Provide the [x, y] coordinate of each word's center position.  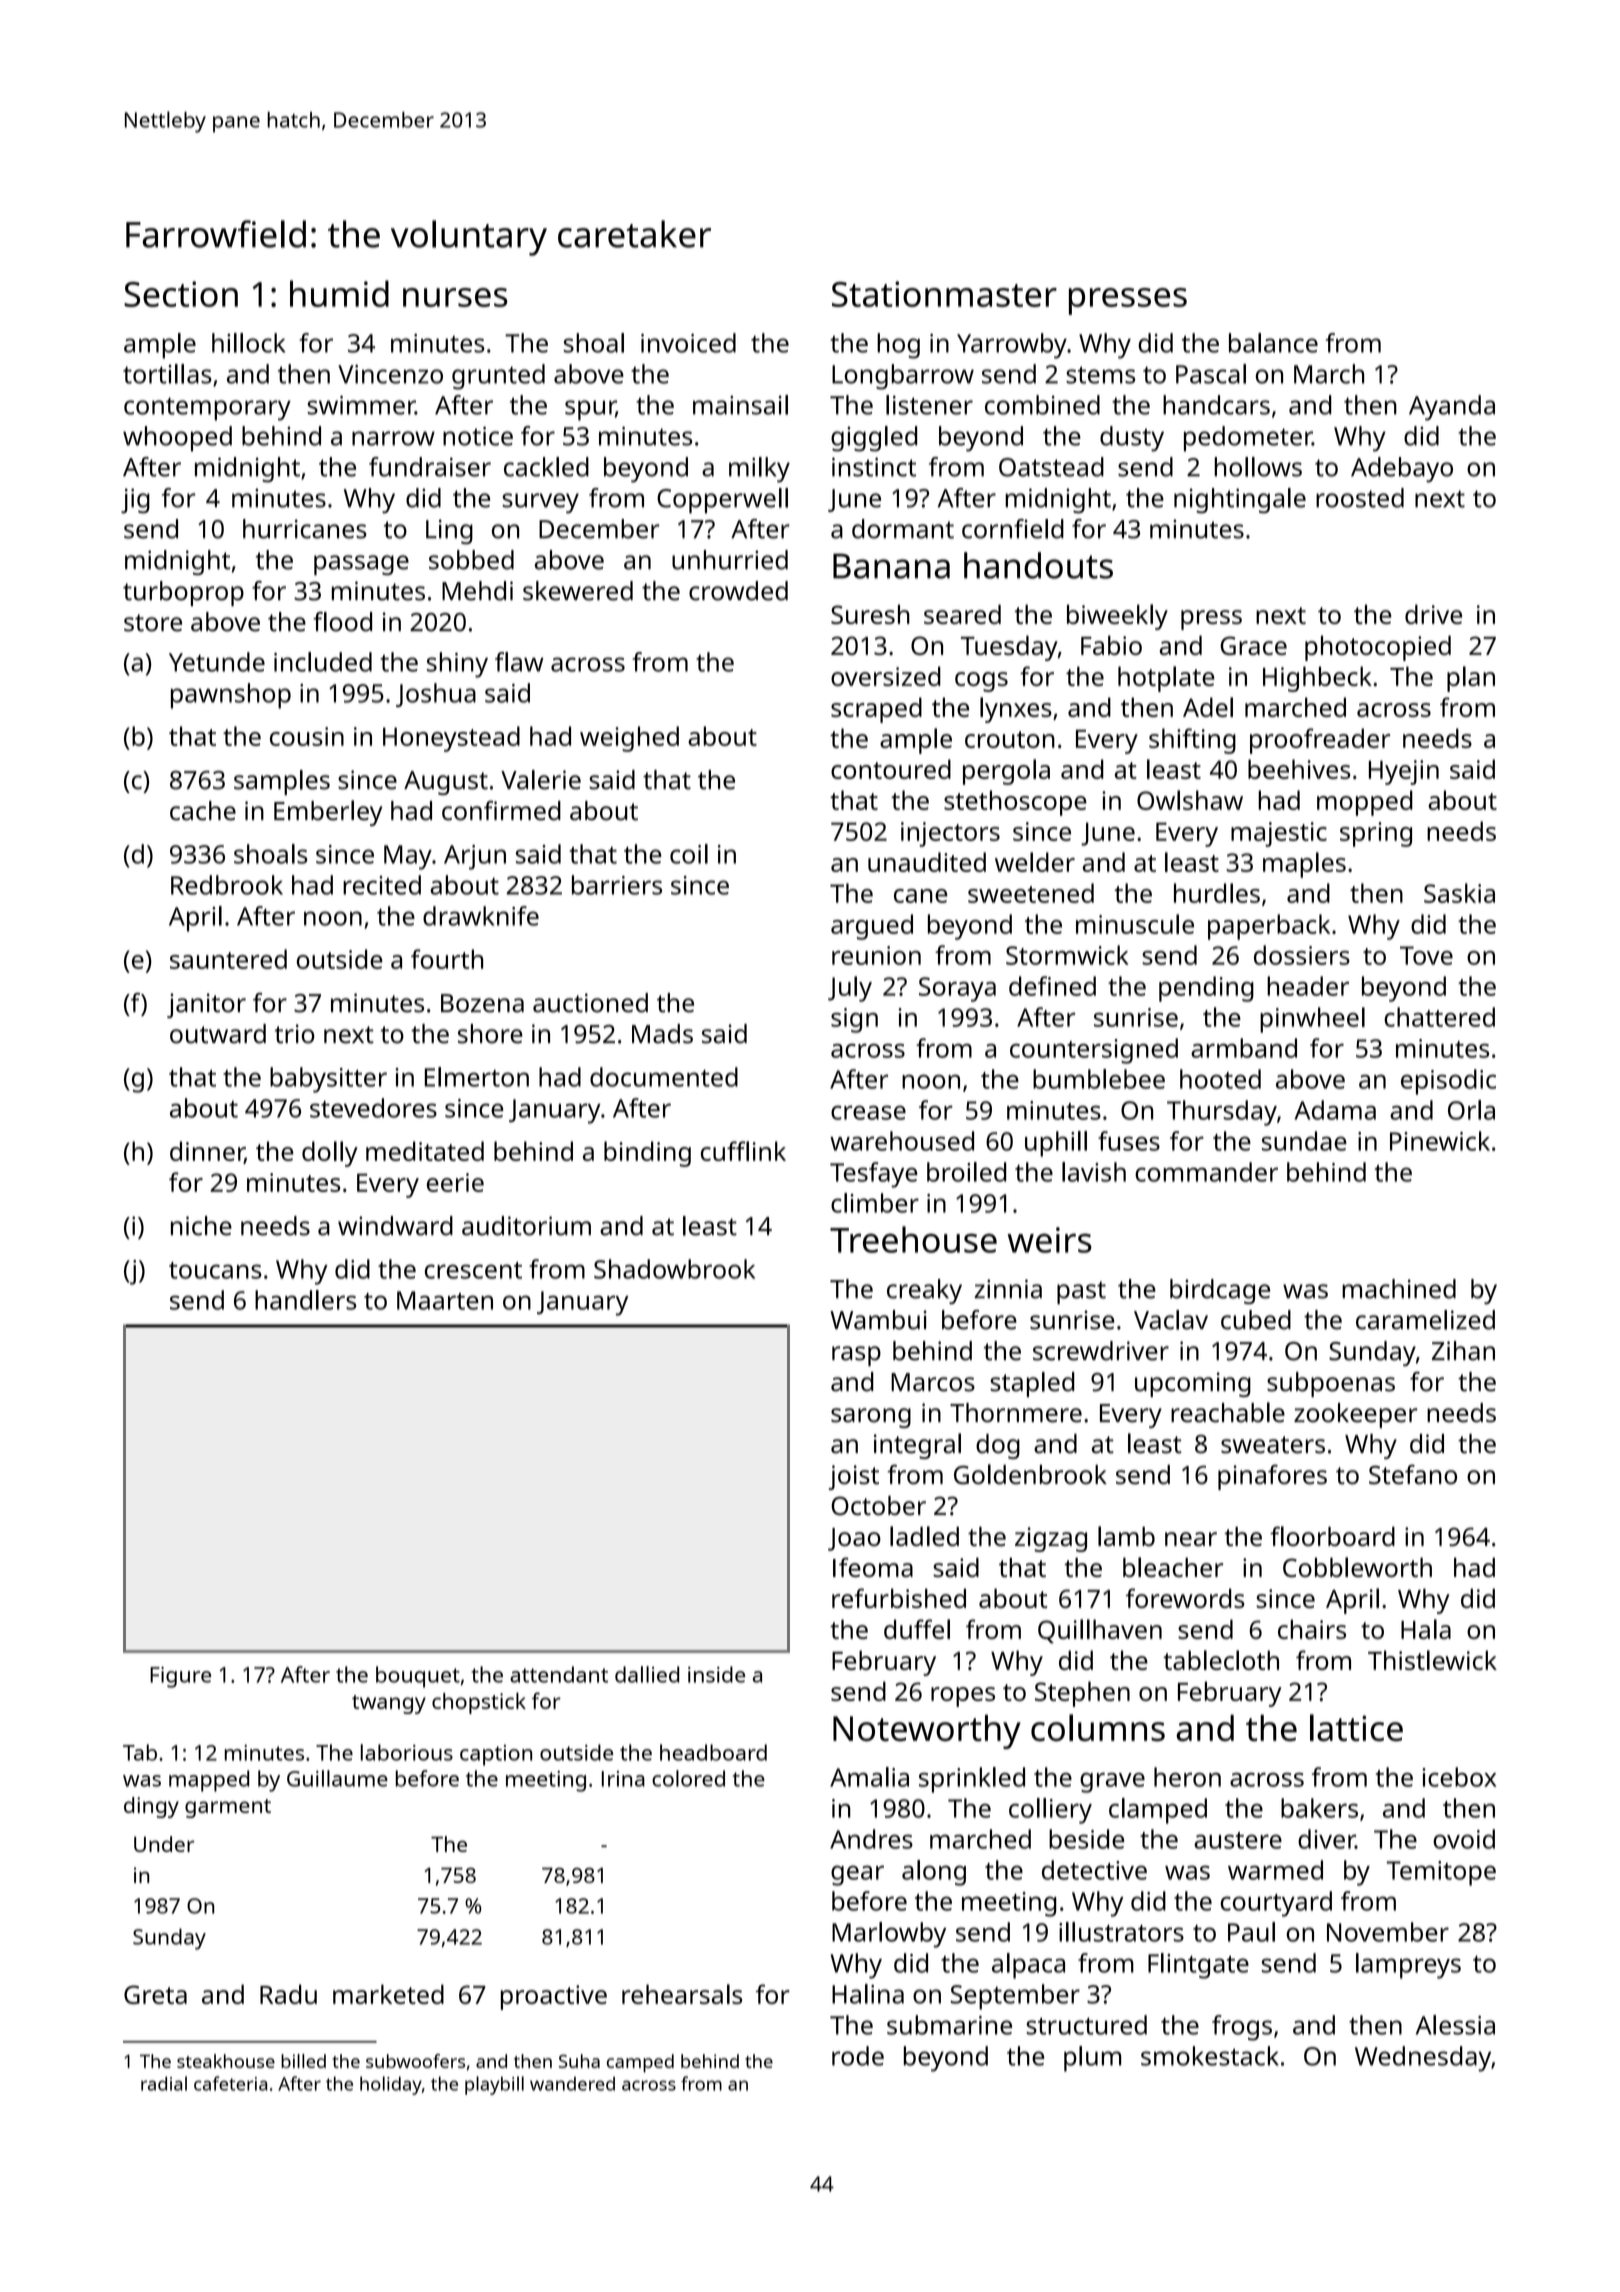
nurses [455, 297]
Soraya [957, 989]
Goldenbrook [1030, 1474]
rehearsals [682, 1994]
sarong [871, 1418]
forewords [1185, 1598]
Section [181, 294]
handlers [306, 1300]
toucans [215, 1270]
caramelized [1425, 1320]
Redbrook [227, 885]
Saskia [1459, 893]
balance [1273, 343]
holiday [391, 2085]
